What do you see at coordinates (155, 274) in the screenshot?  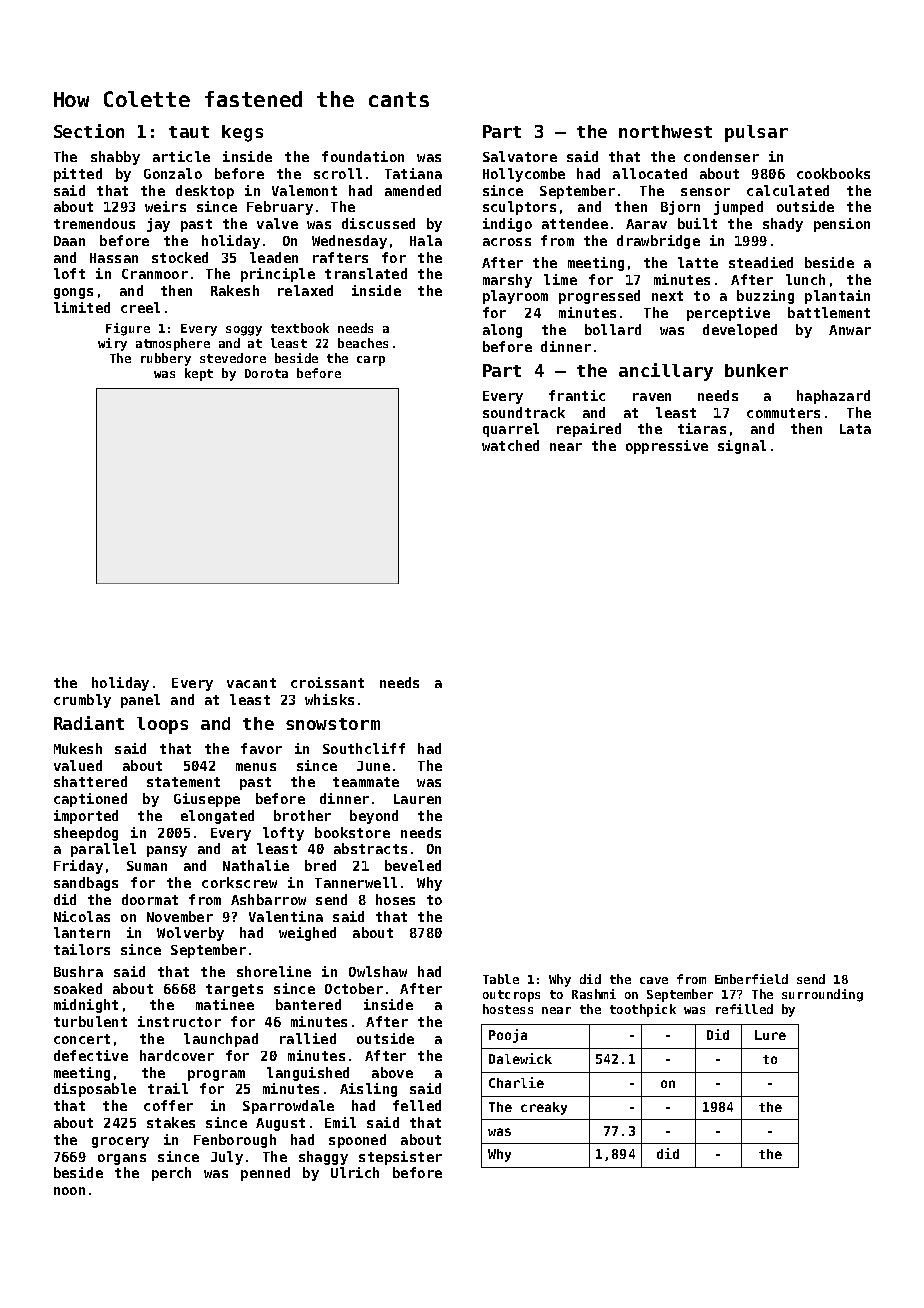 I see `Cranmoor` at bounding box center [155, 274].
